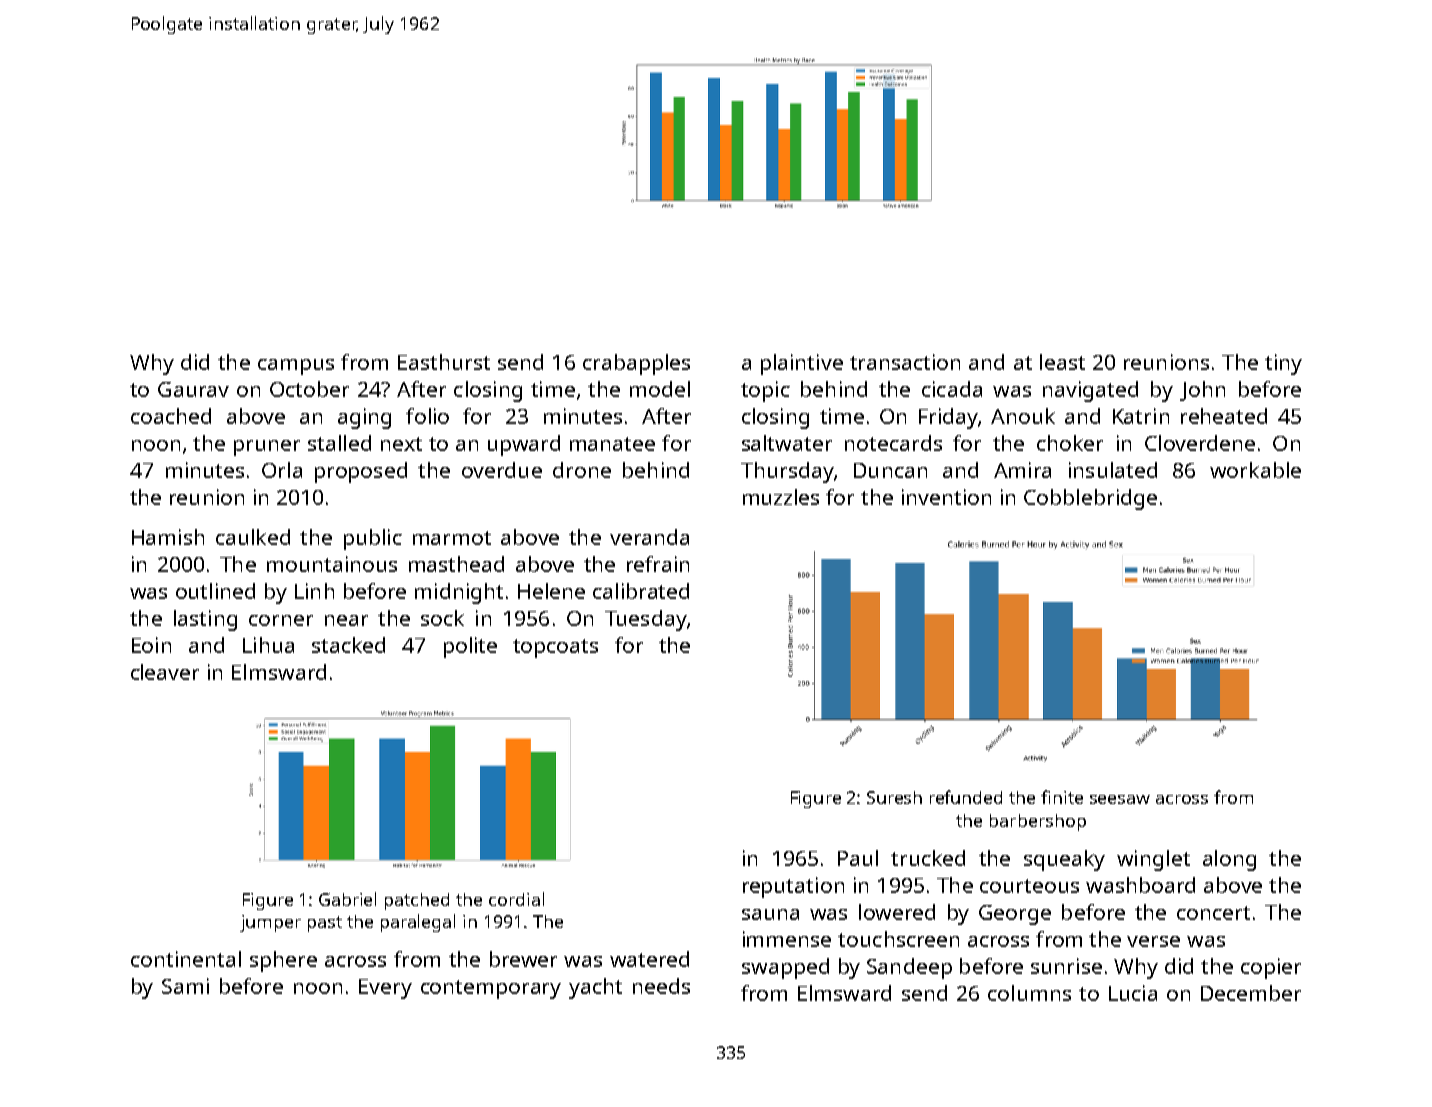 The height and width of the document is (1107, 1432). Describe the element at coordinates (1153, 860) in the document. I see `winglet` at that location.
